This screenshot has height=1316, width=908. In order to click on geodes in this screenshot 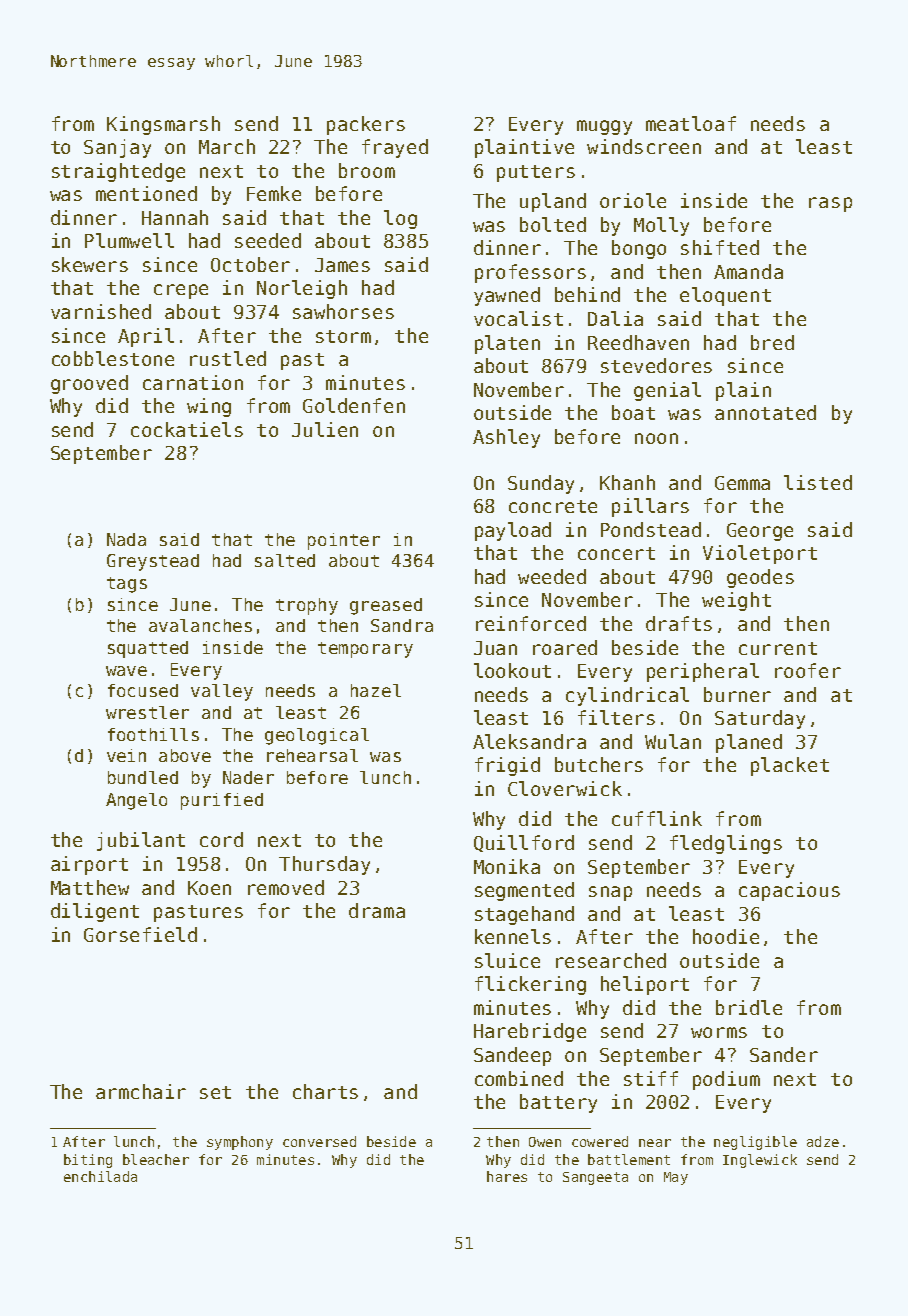, I will do `click(760, 578)`.
